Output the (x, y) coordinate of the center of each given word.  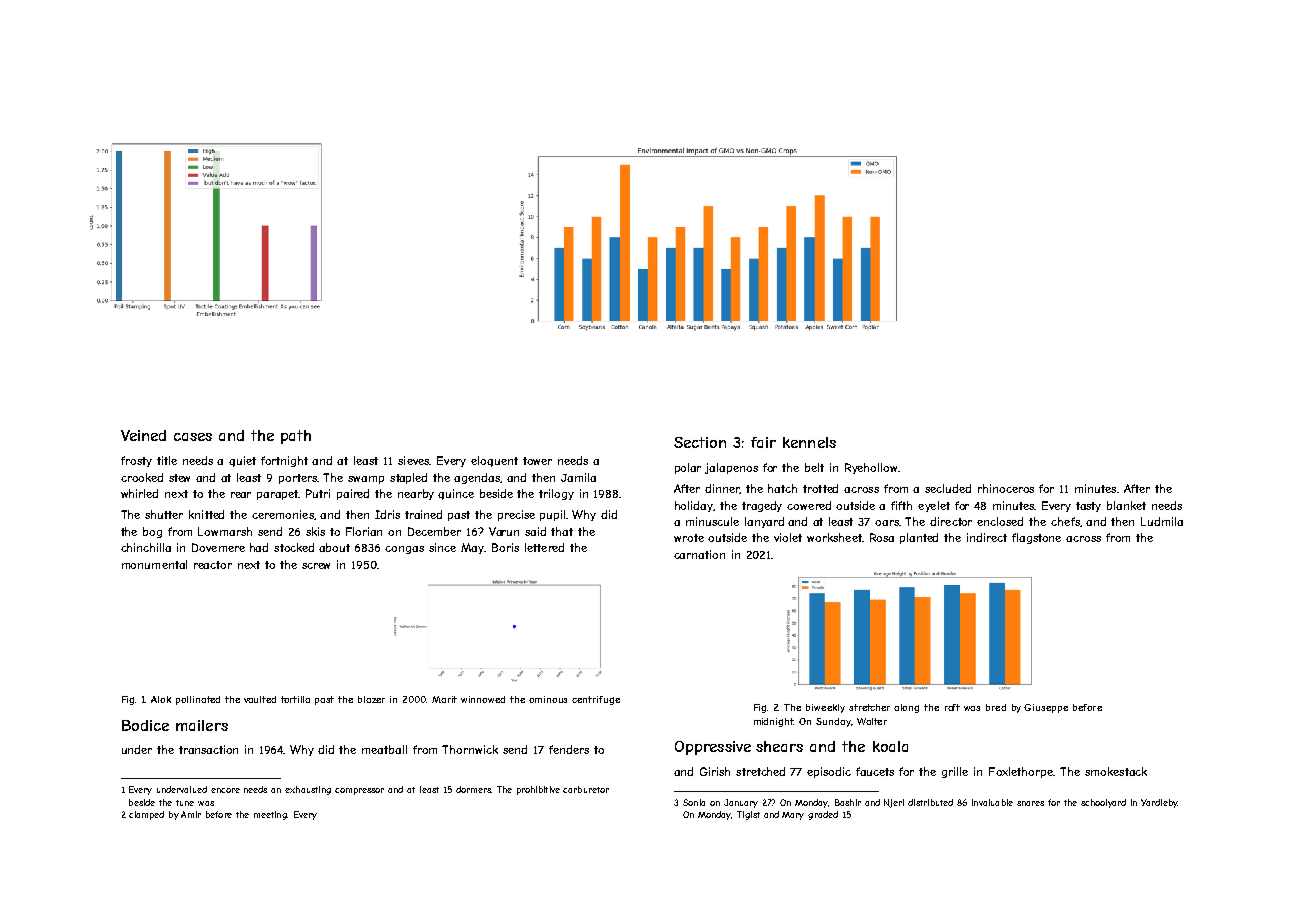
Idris (387, 514)
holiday (694, 506)
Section (700, 442)
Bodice (145, 725)
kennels (809, 442)
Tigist (748, 815)
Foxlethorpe (1021, 772)
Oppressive (713, 748)
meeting (270, 815)
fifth (901, 505)
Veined (143, 435)
